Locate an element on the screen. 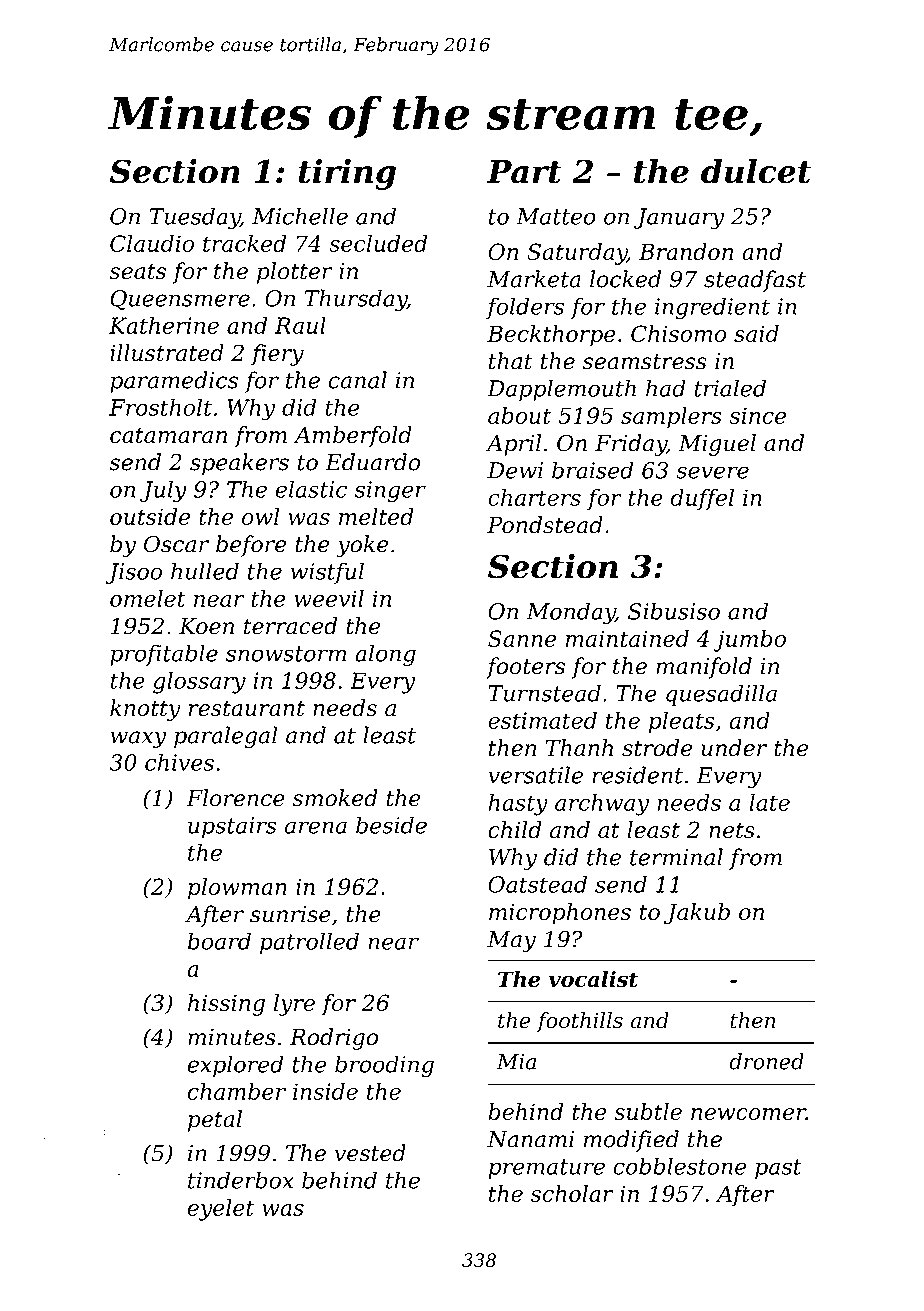  Eduardo is located at coordinates (372, 462).
